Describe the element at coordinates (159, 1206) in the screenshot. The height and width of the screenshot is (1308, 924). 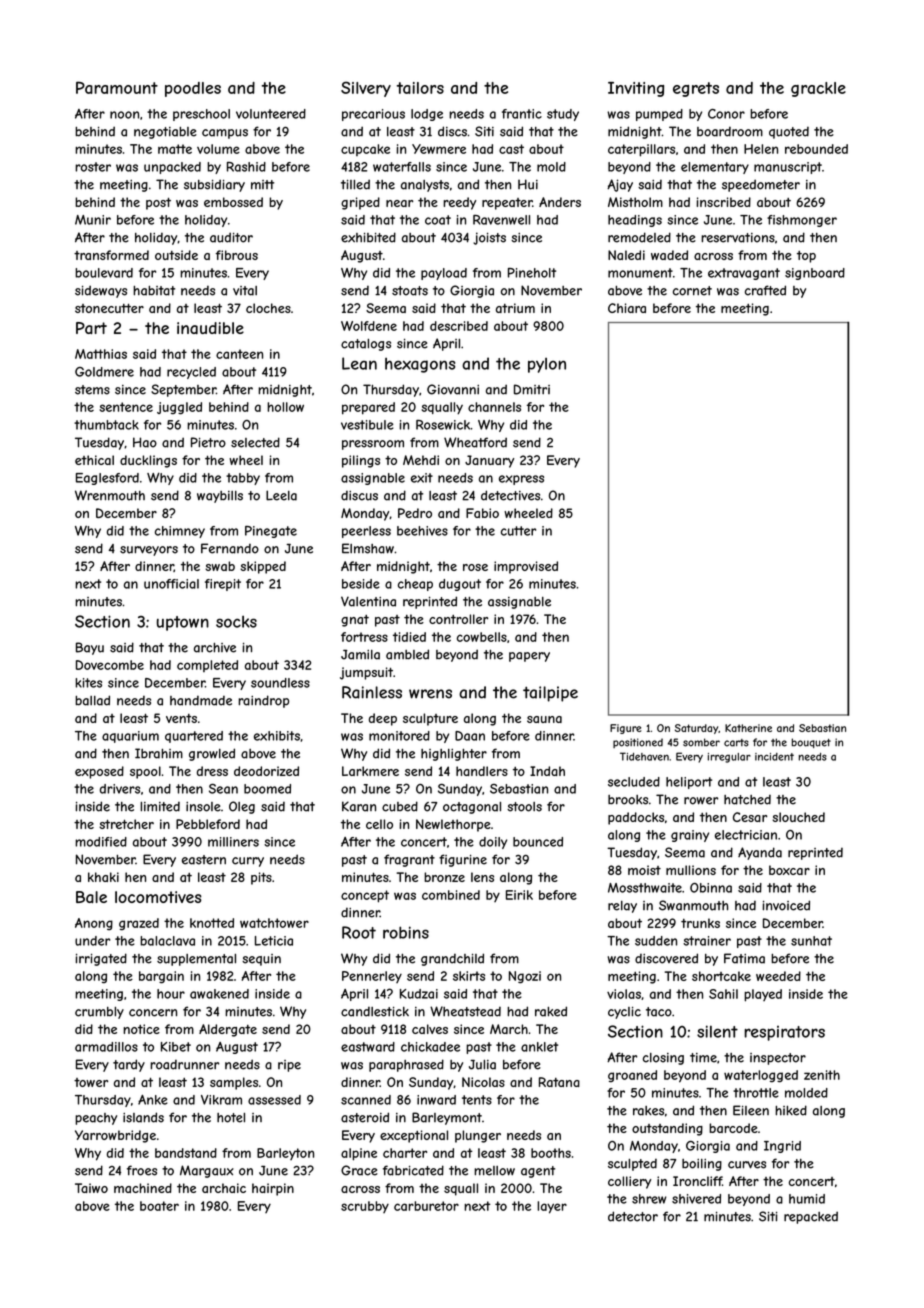
I see `boater` at that location.
